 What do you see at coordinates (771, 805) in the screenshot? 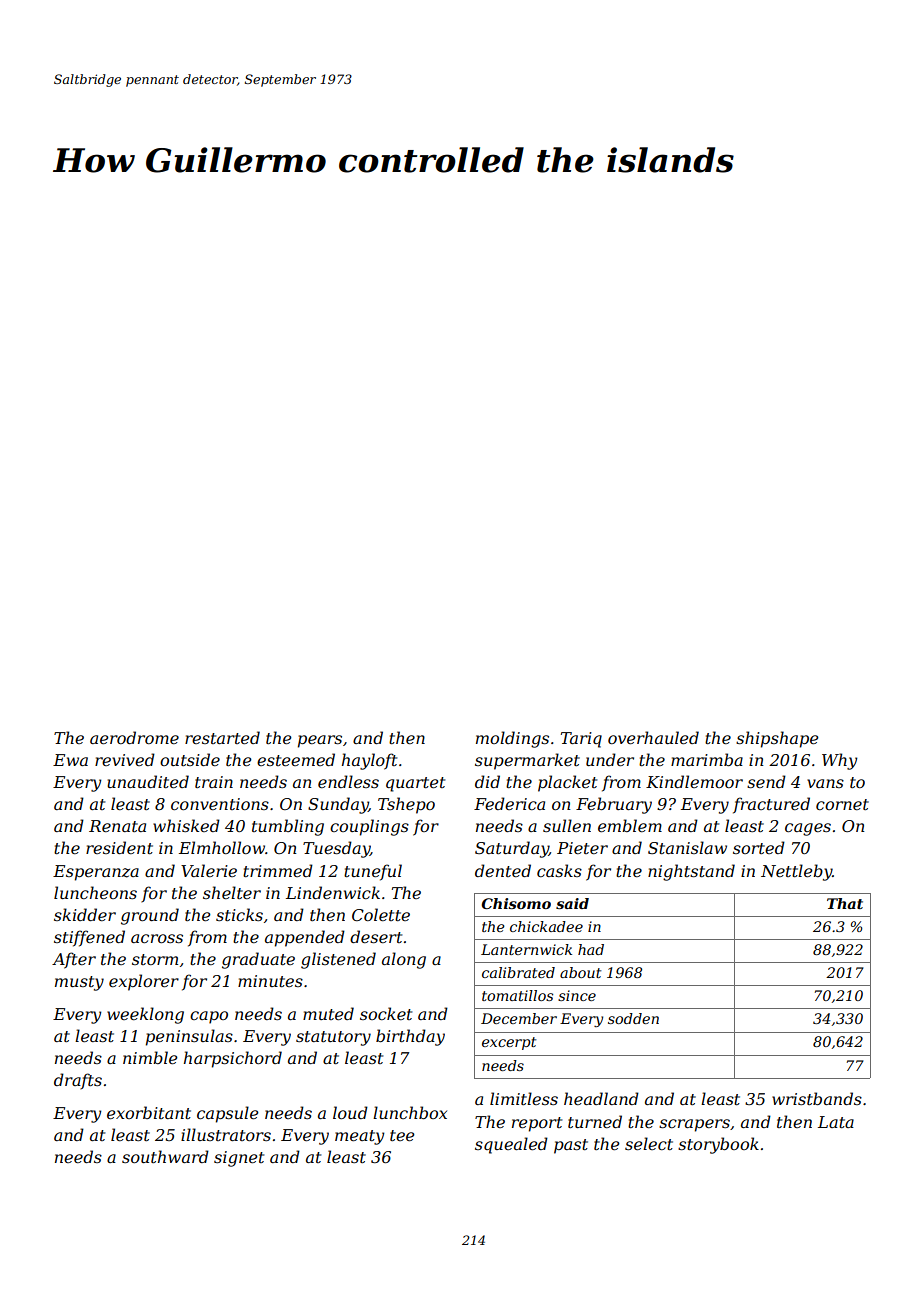
I see `fractured` at bounding box center [771, 805].
